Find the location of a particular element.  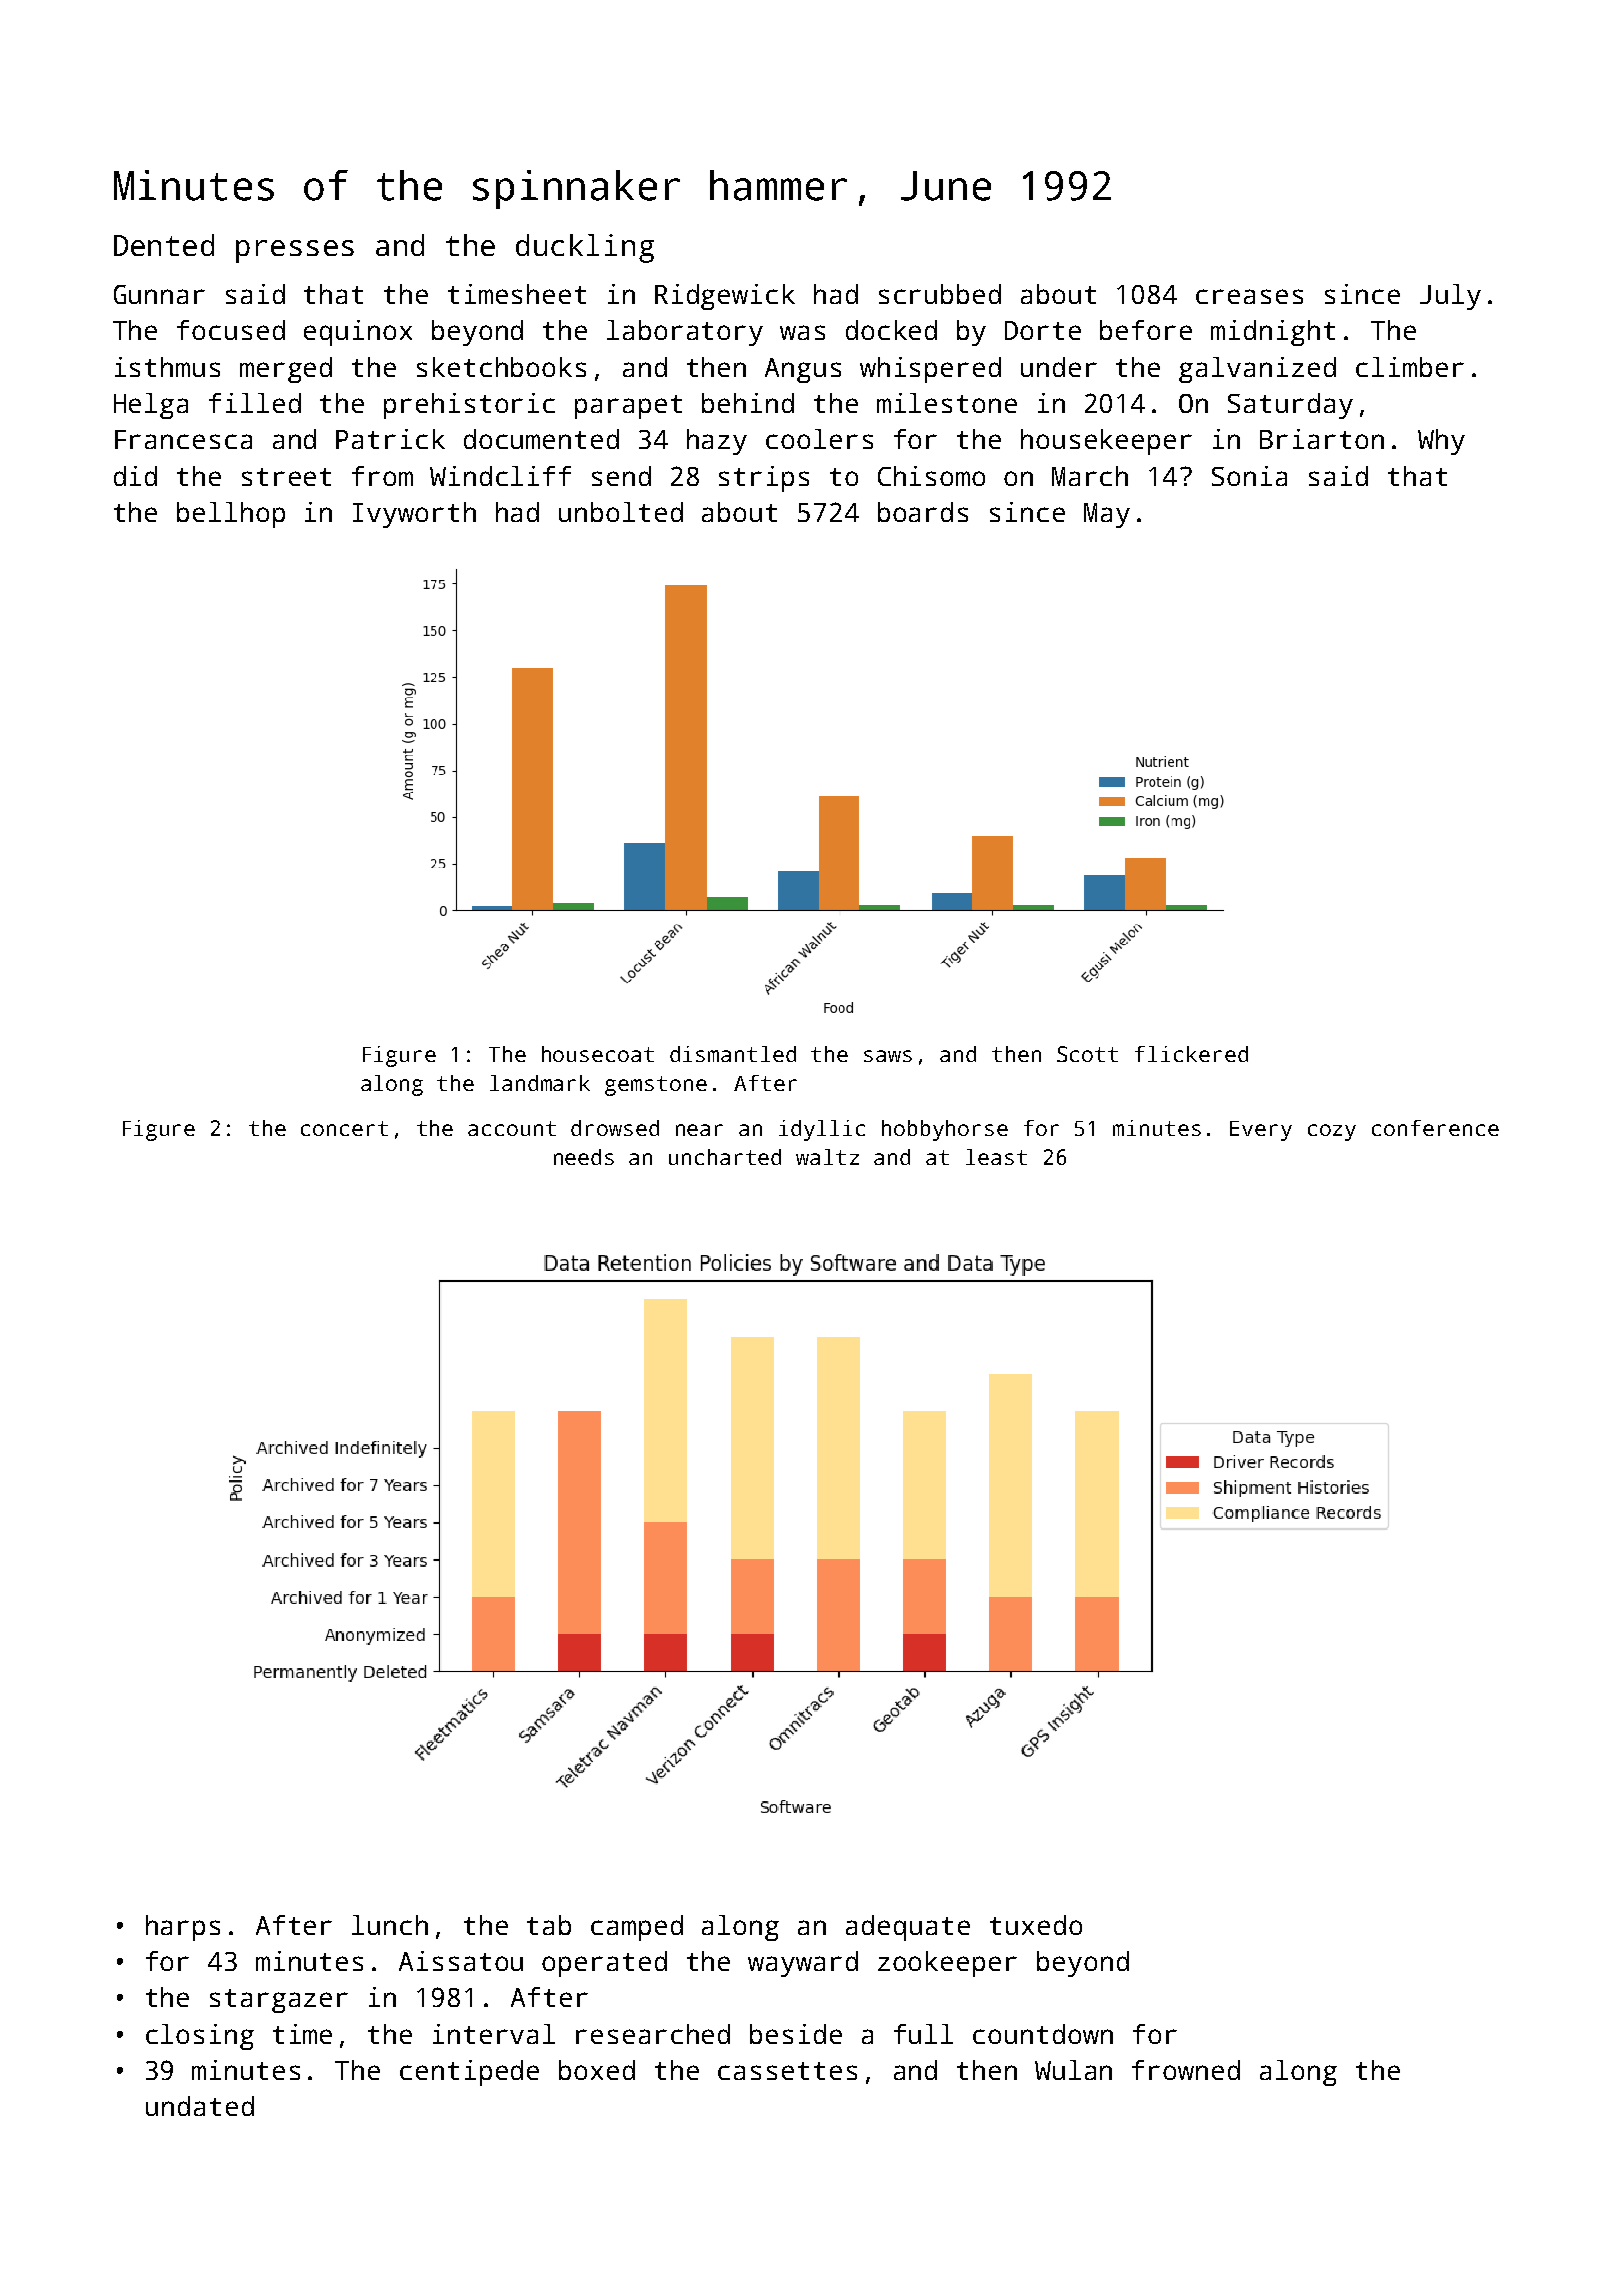

Sonia is located at coordinates (1249, 476).
